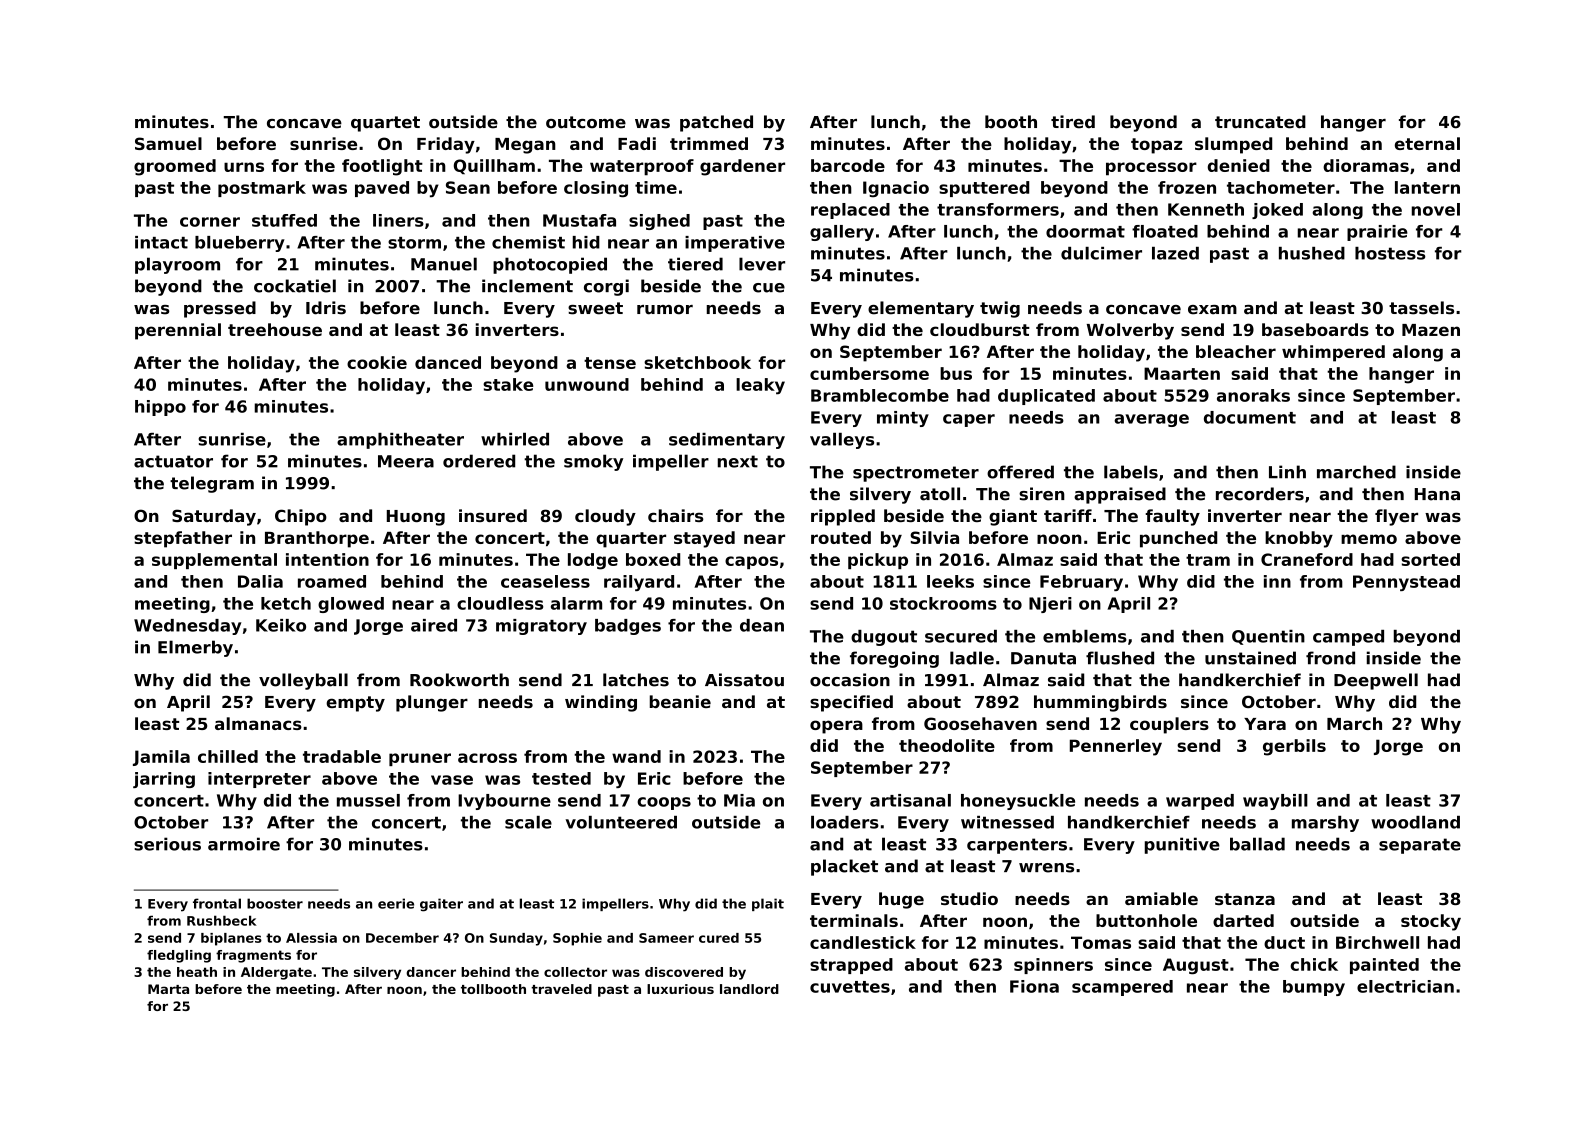  I want to click on wand, so click(636, 756).
